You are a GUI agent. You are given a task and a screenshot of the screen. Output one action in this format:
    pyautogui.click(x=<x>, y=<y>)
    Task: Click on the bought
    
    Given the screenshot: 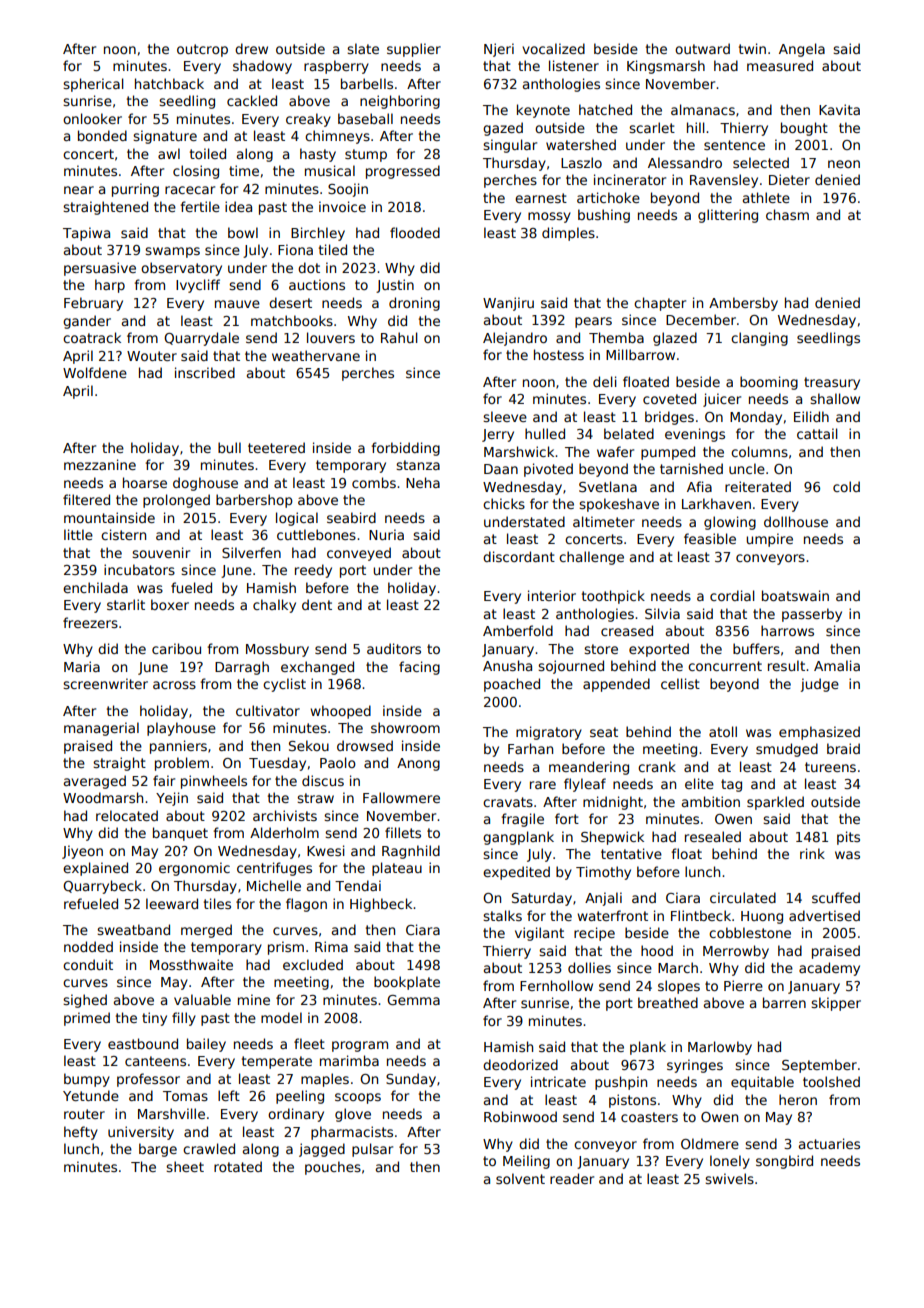 What is the action you would take?
    pyautogui.click(x=804, y=129)
